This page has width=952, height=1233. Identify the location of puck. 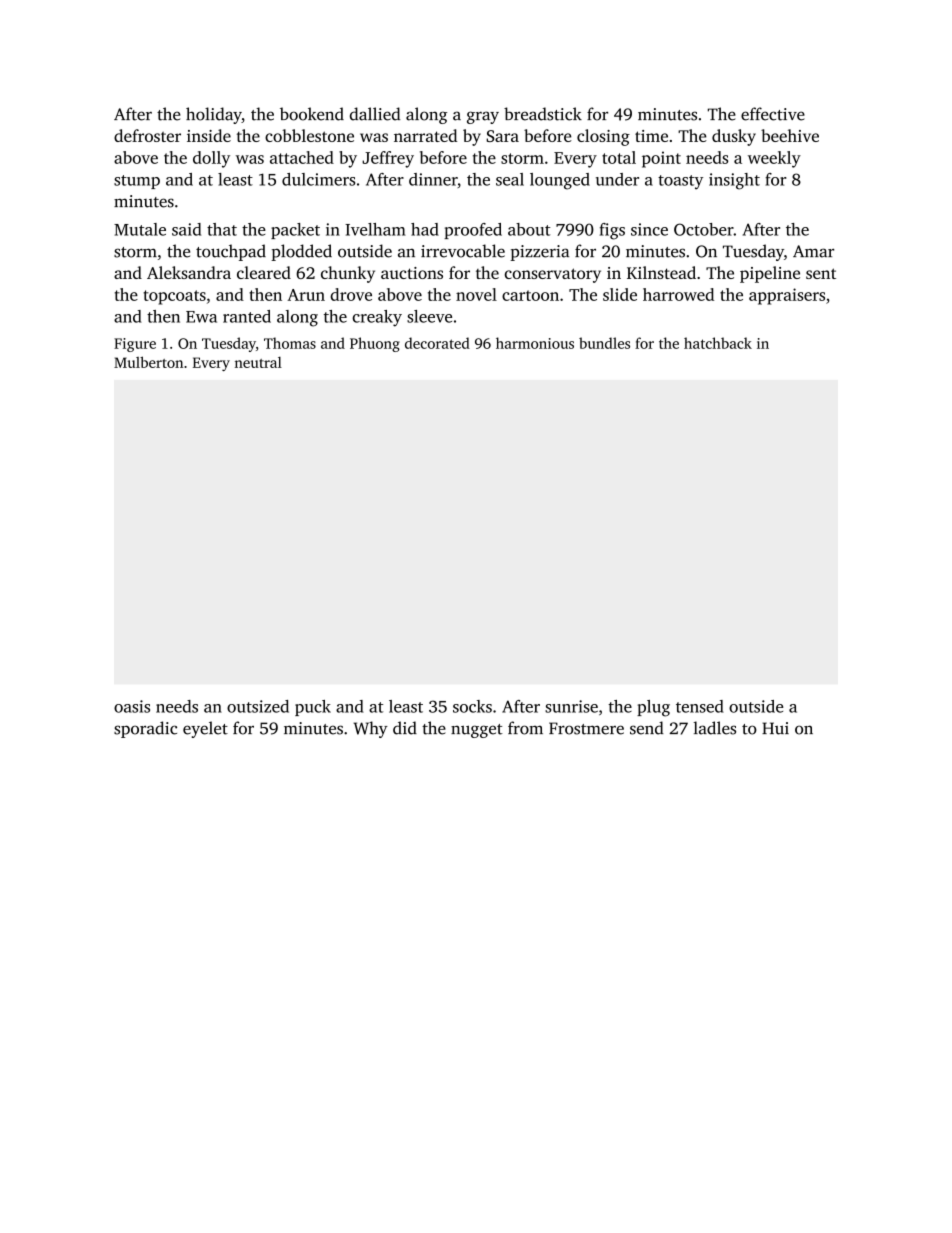
(313, 708).
